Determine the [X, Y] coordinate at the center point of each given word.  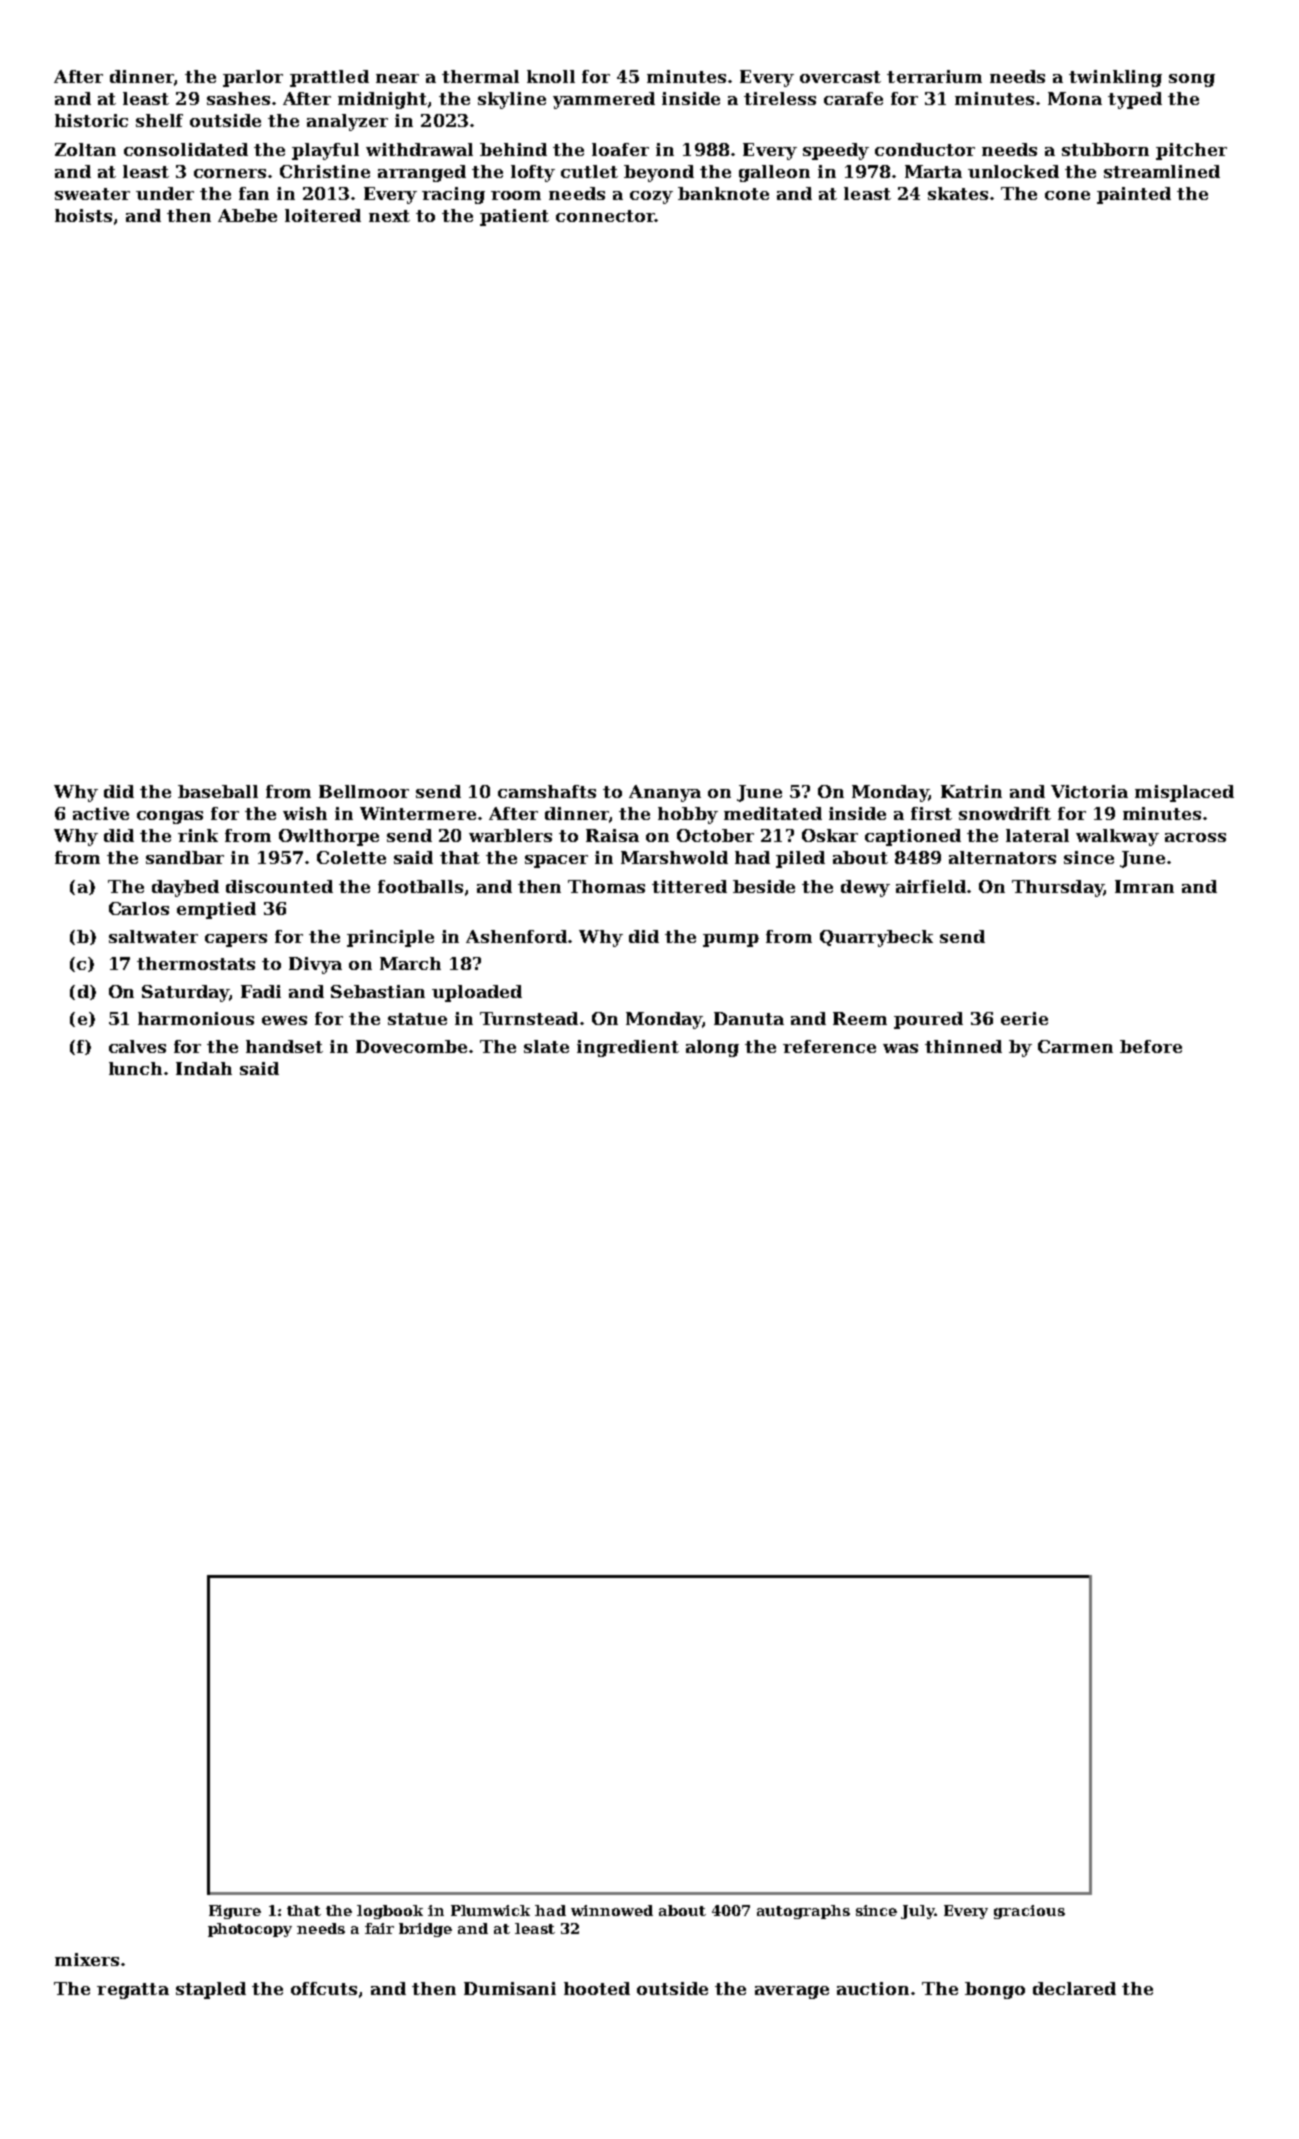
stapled [211, 1990]
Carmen [1075, 1046]
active [101, 813]
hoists [83, 215]
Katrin [971, 791]
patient [514, 217]
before [1151, 1046]
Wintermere [418, 813]
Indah [204, 1068]
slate [546, 1046]
